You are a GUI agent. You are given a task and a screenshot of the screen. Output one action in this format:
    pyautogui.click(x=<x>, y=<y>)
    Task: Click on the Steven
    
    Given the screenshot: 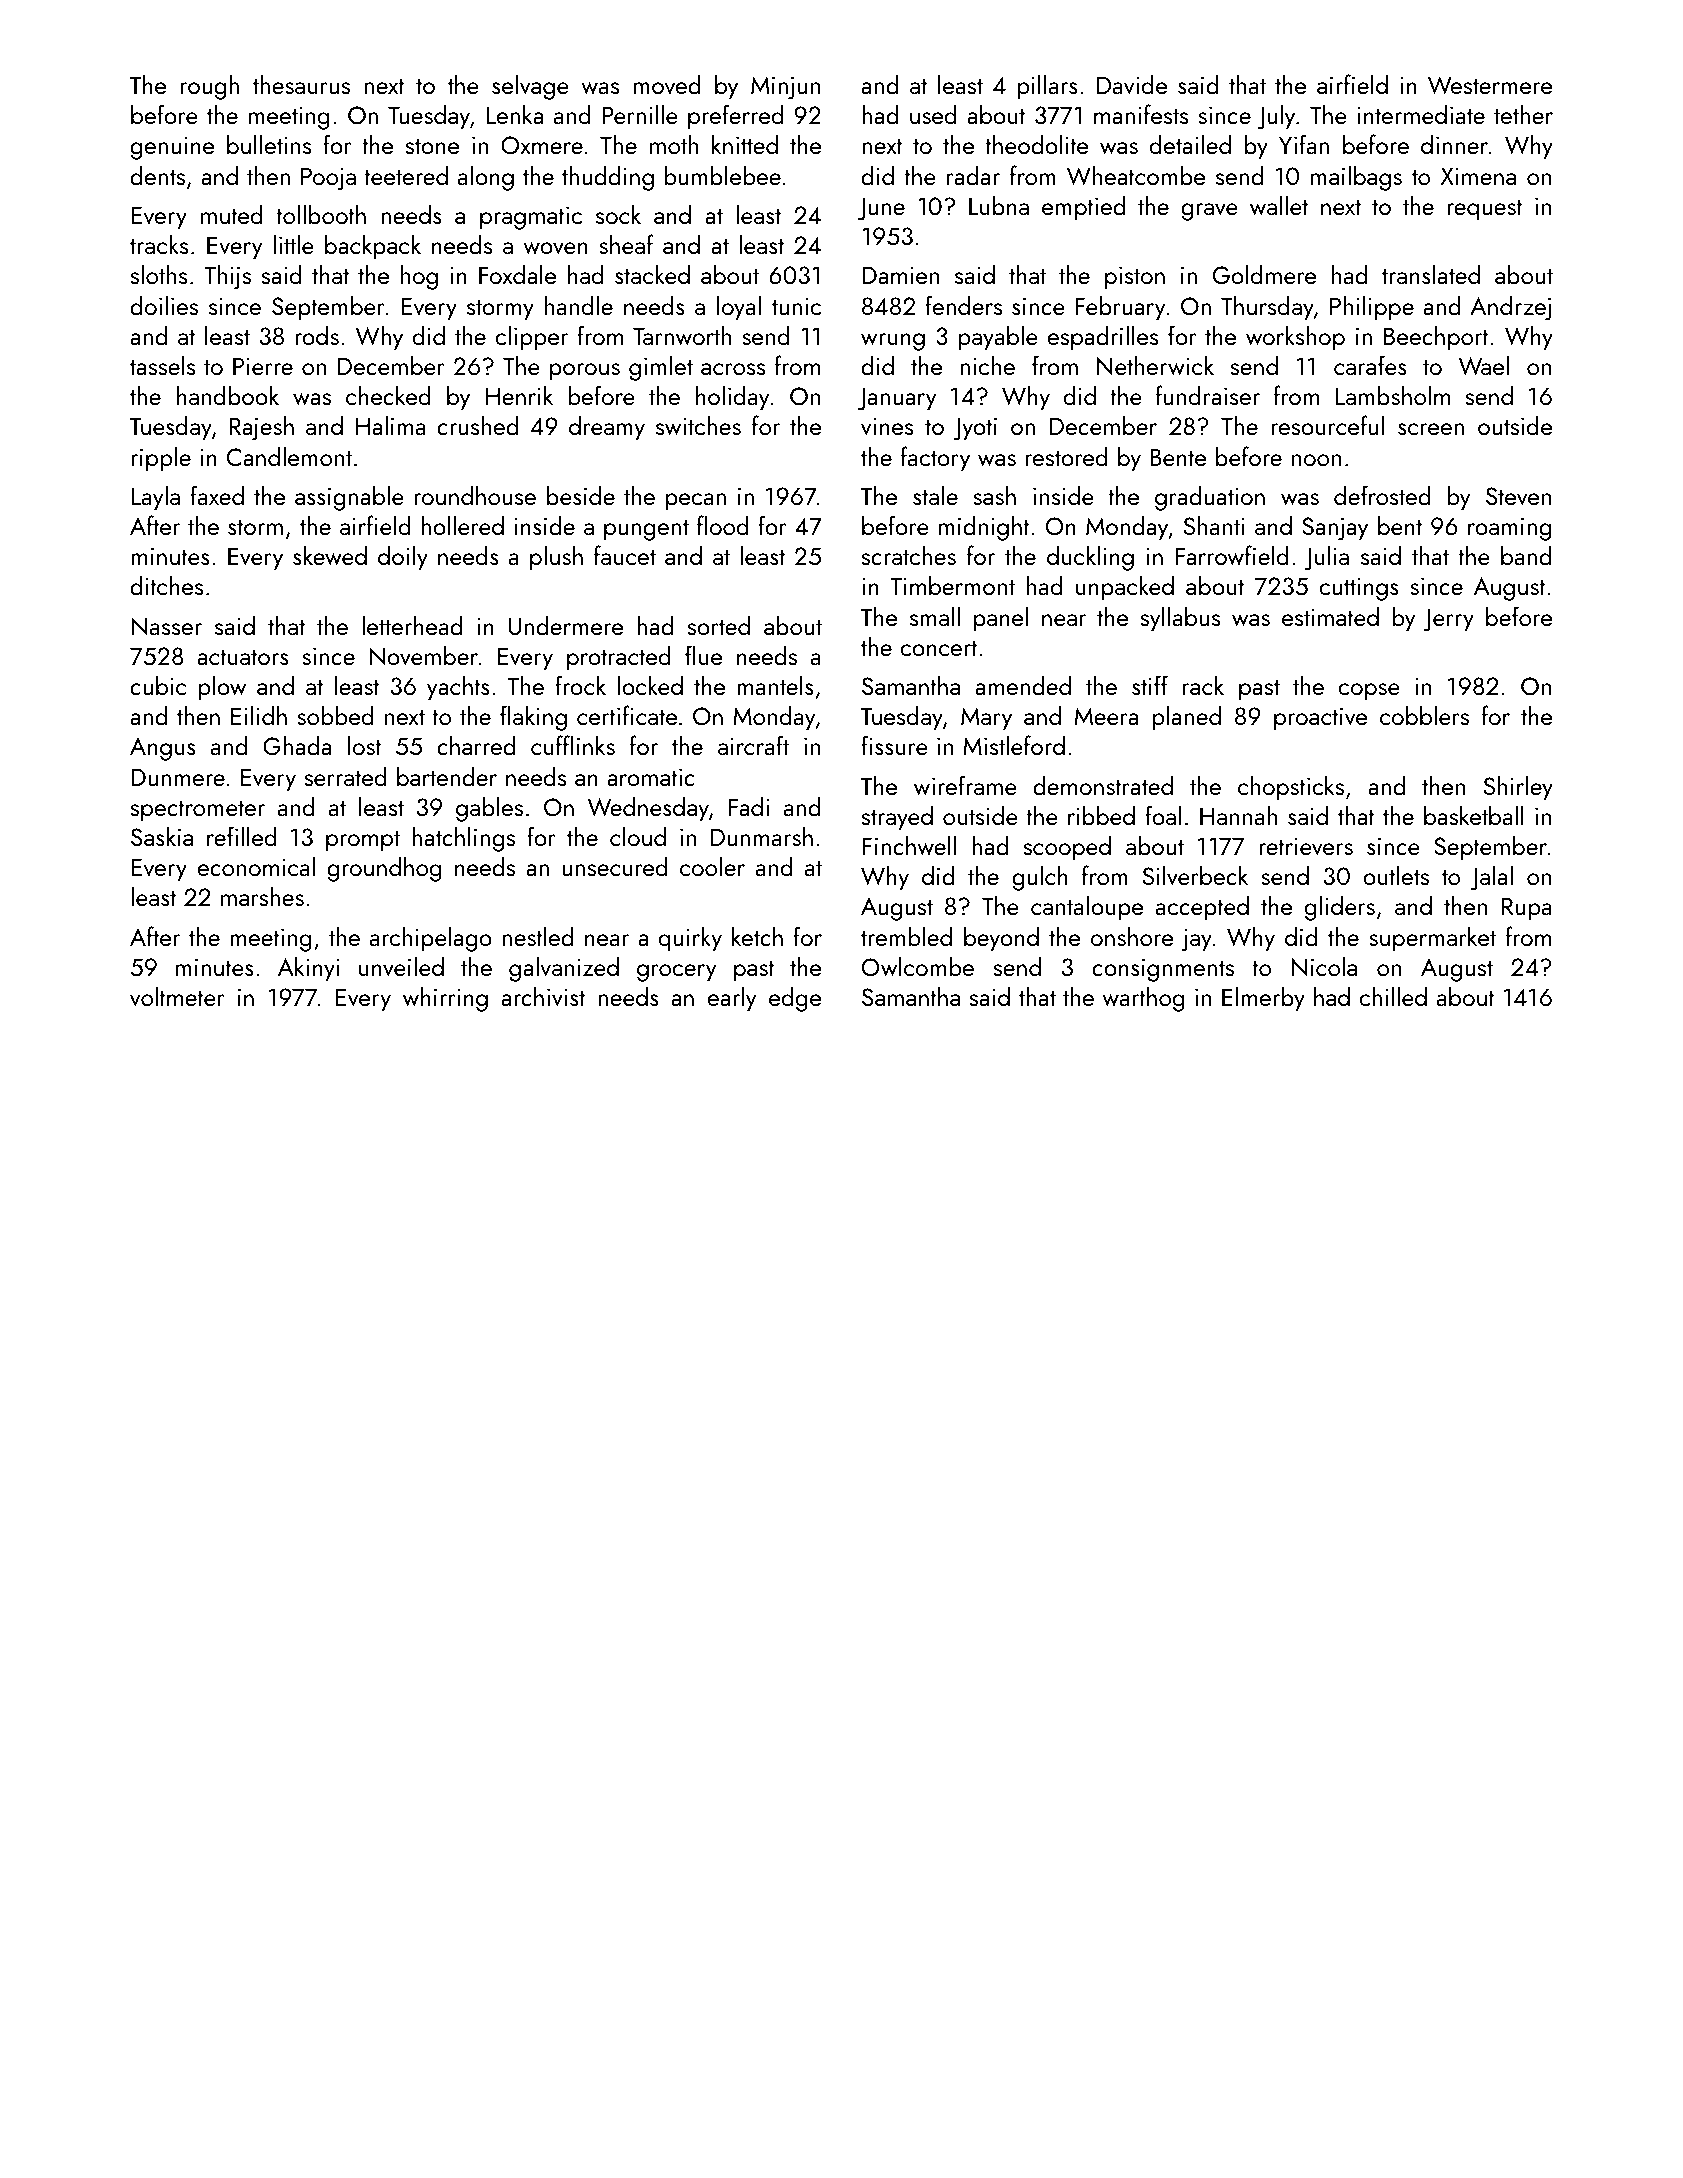 What is the action you would take?
    pyautogui.click(x=1518, y=496)
